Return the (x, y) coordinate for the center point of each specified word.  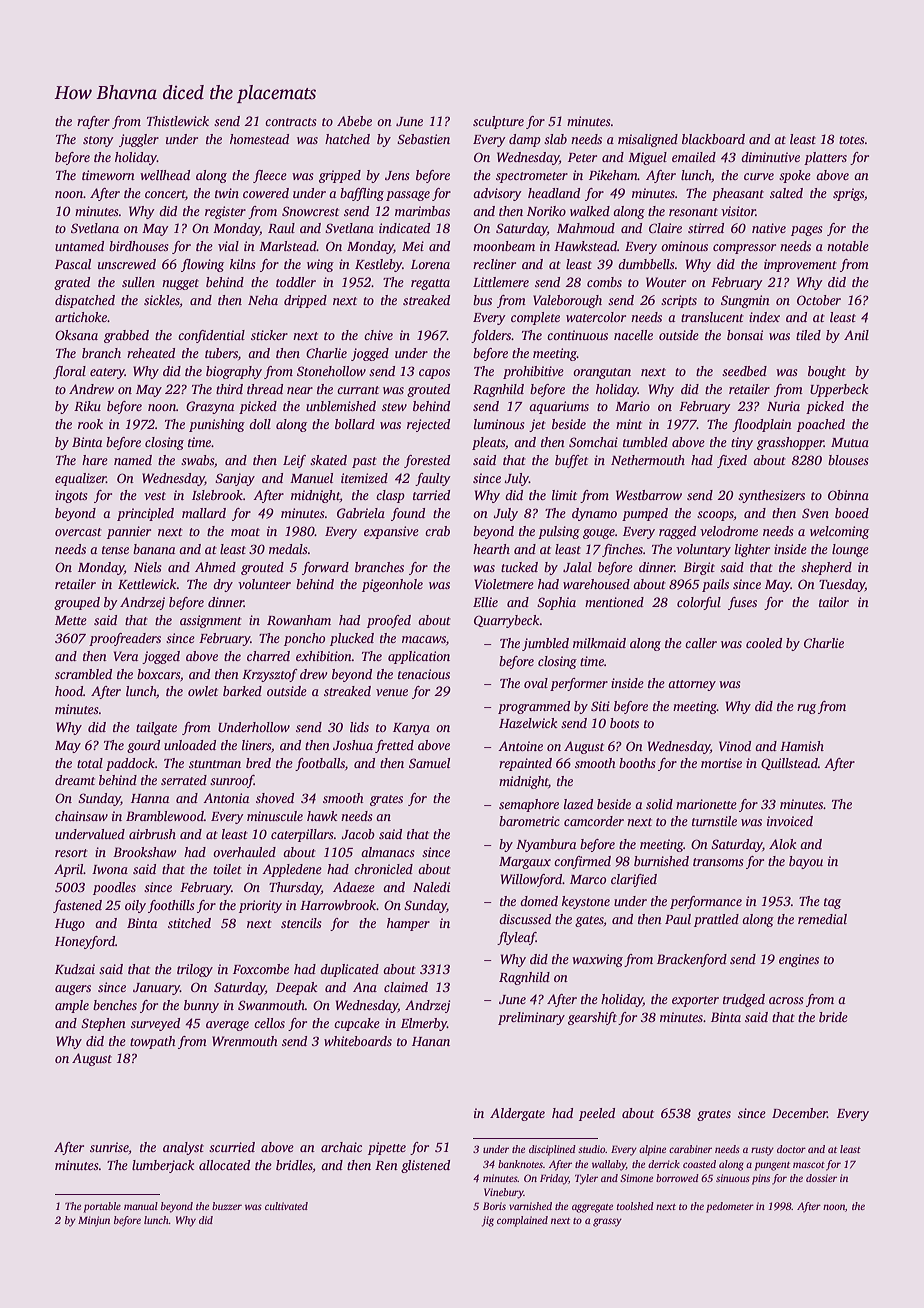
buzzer (227, 1206)
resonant (693, 212)
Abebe (354, 121)
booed (852, 513)
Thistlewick (178, 121)
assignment (211, 621)
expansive (391, 532)
